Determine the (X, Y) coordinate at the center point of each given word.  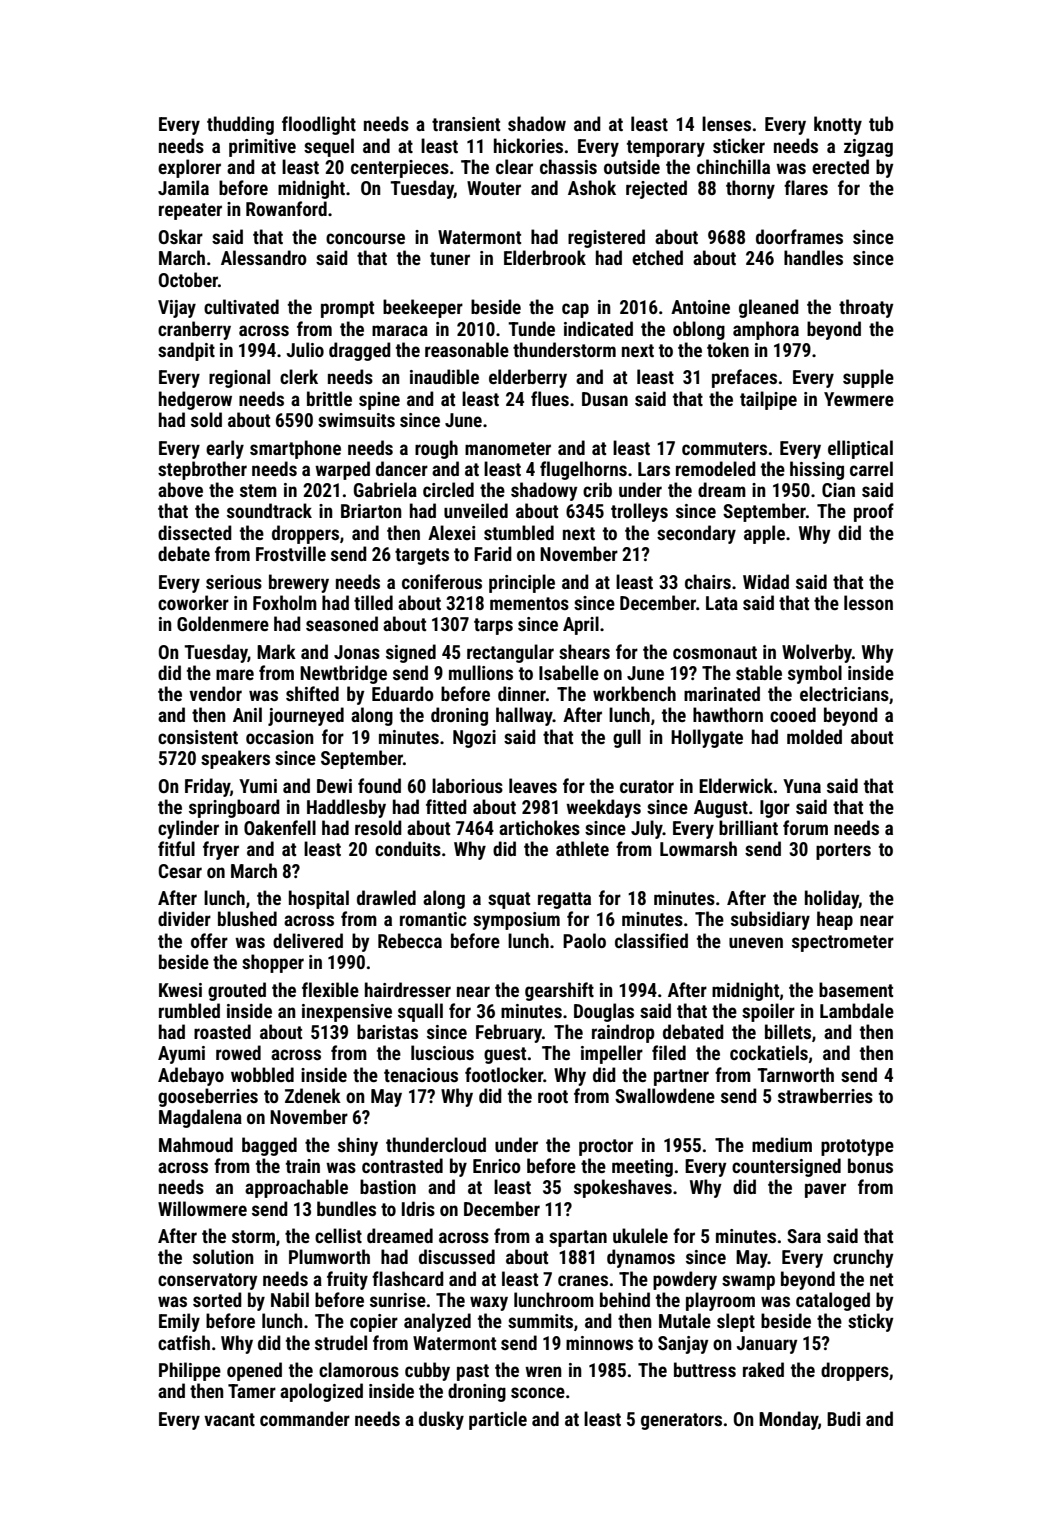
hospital (319, 899)
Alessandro (264, 257)
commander (305, 1418)
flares (806, 187)
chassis (568, 166)
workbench (634, 693)
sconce (538, 1392)
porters (843, 851)
